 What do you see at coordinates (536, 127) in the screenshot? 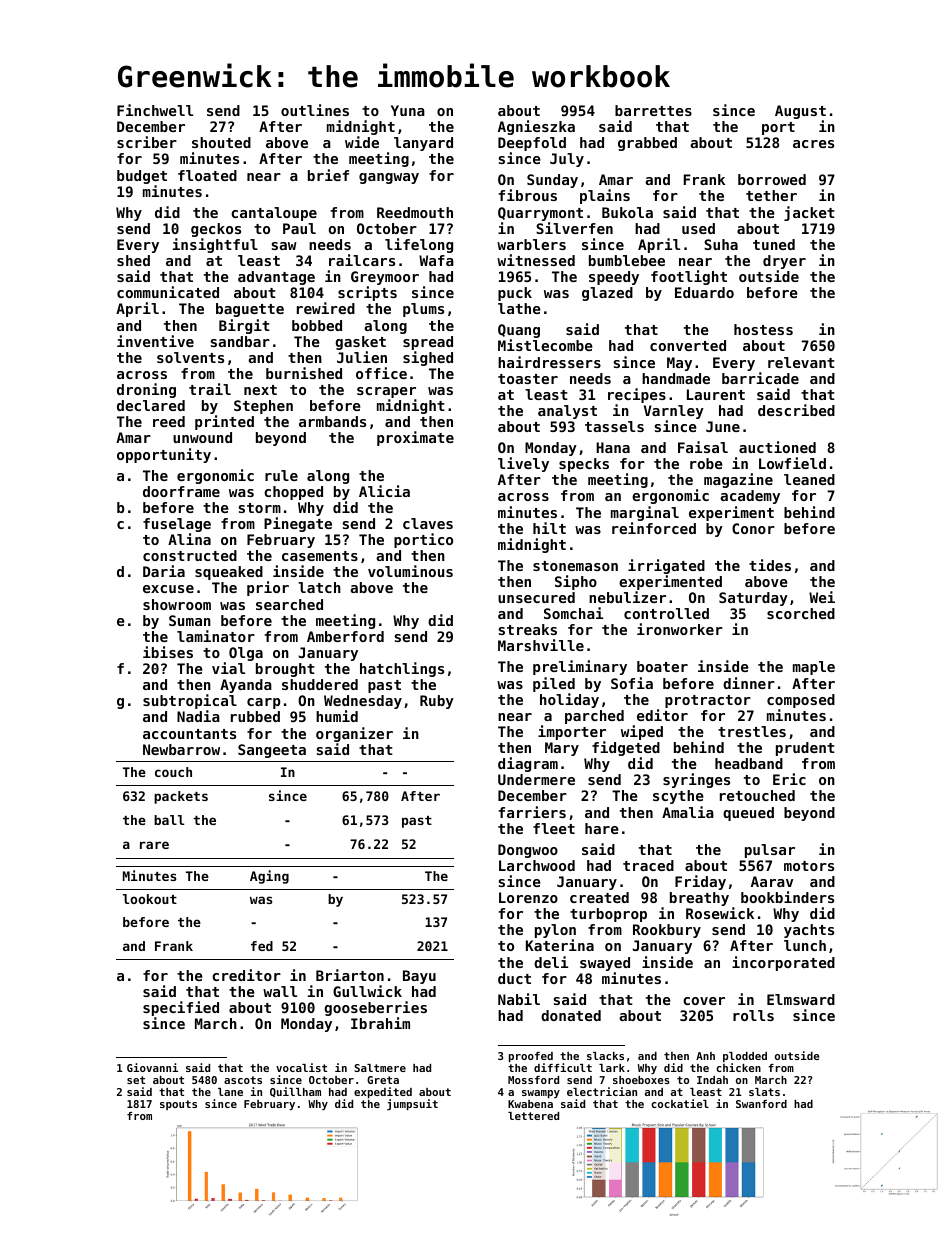
I see `Agnieszka` at bounding box center [536, 127].
